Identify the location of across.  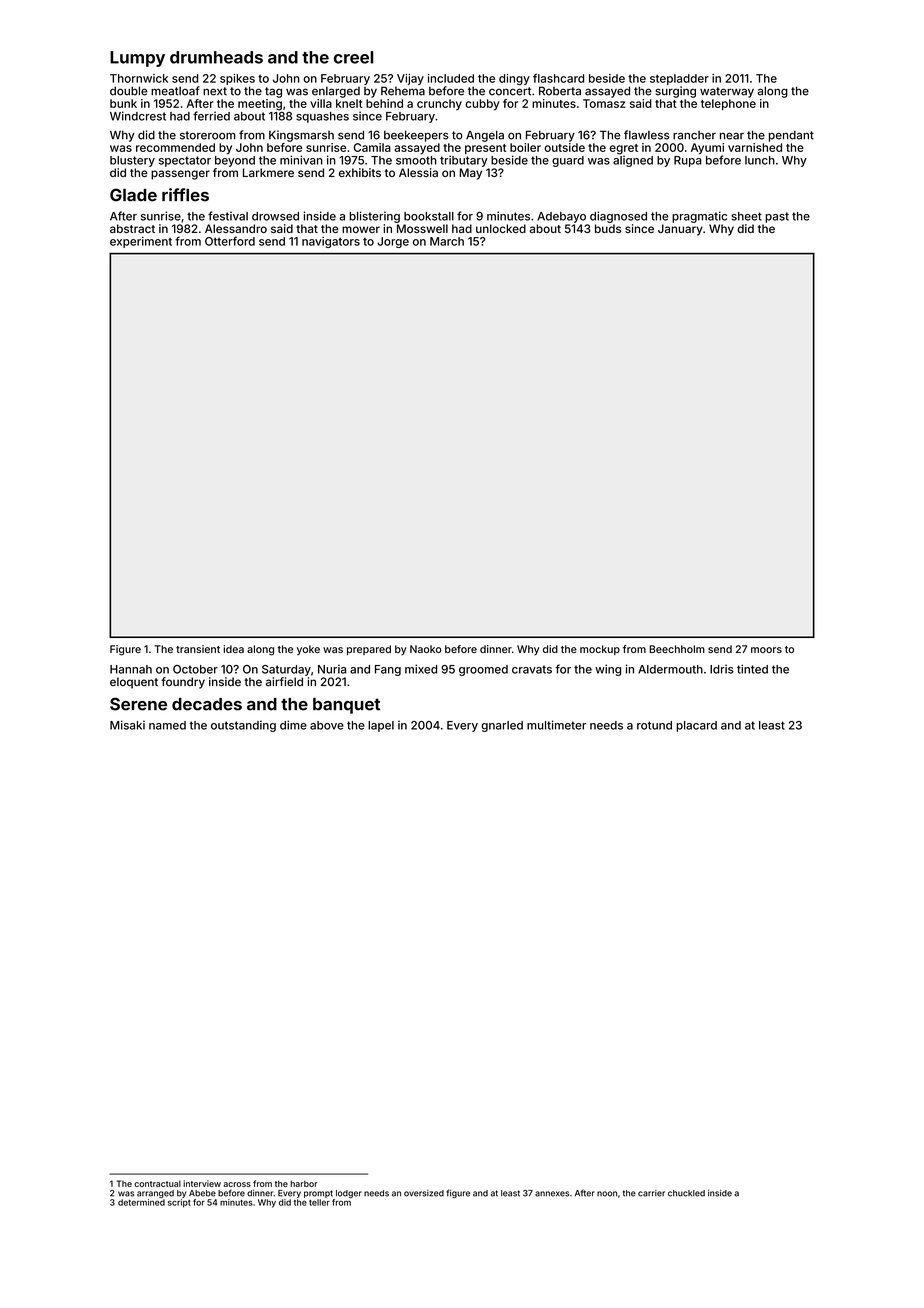
(237, 1184).
